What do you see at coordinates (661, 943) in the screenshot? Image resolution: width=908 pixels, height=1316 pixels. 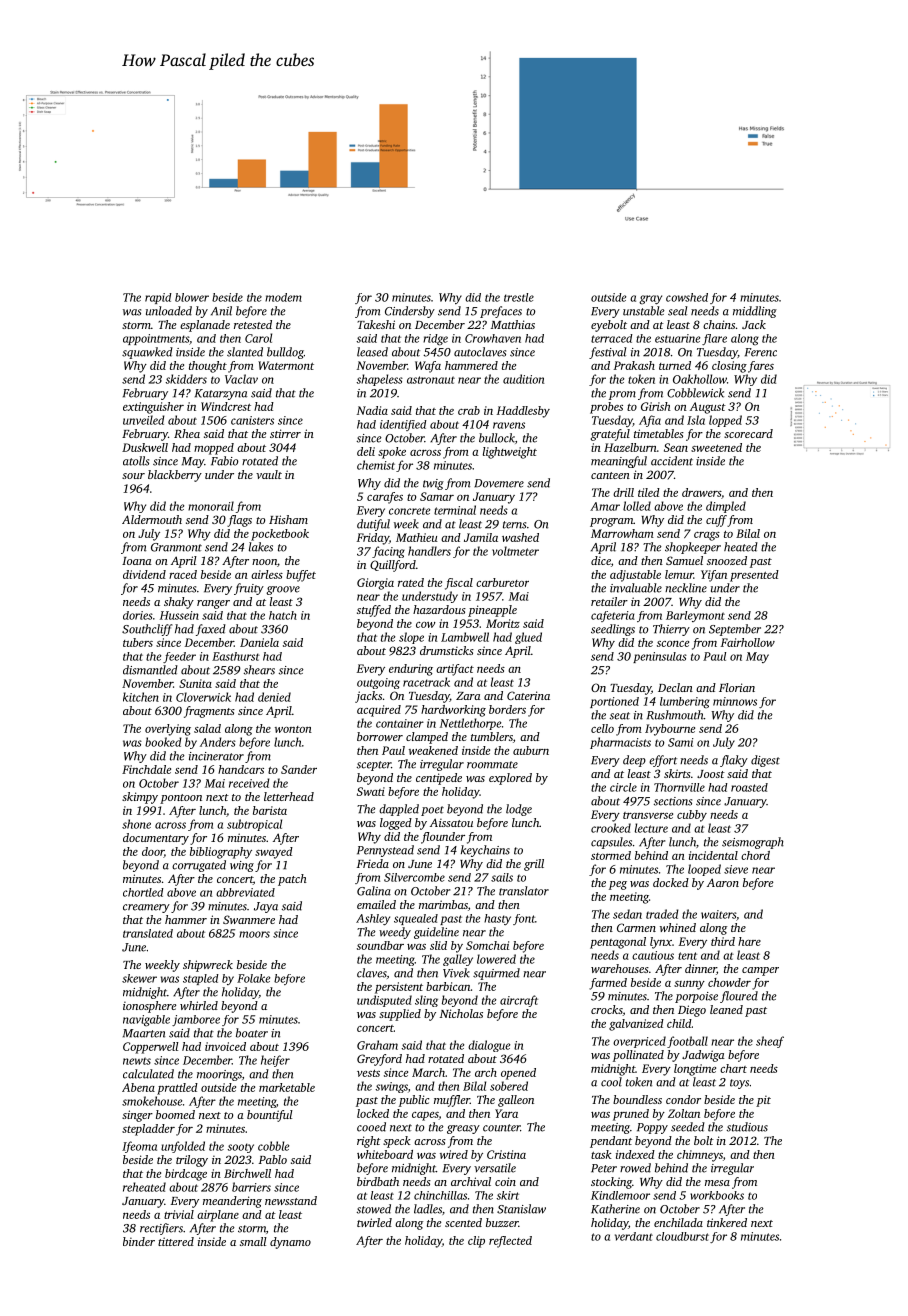 I see `lynx` at bounding box center [661, 943].
